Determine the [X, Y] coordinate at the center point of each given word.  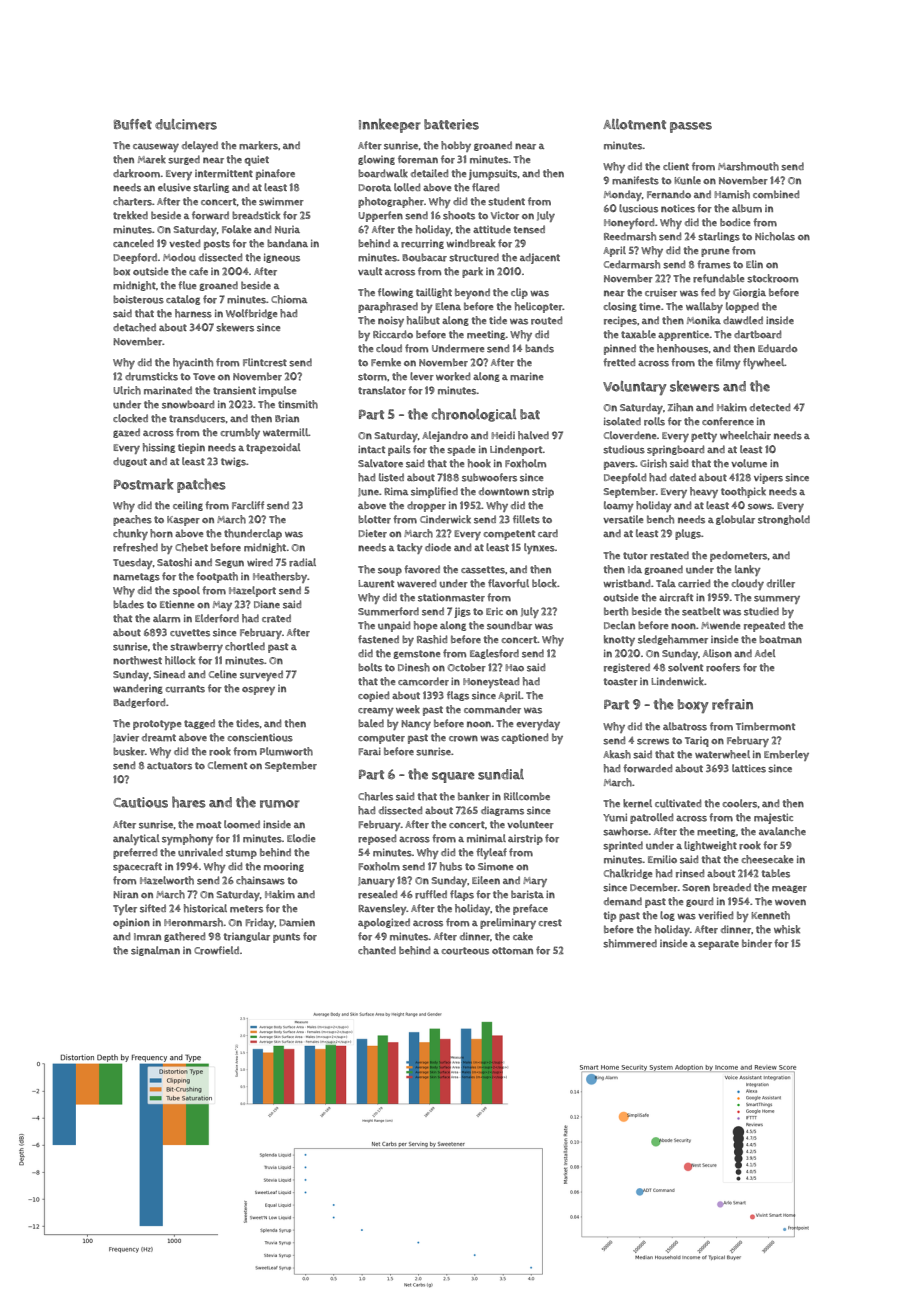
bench [660, 519]
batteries [451, 124]
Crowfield [216, 950]
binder [757, 943]
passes [691, 127]
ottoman [512, 951]
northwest [137, 660]
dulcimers [186, 124]
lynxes [539, 548]
